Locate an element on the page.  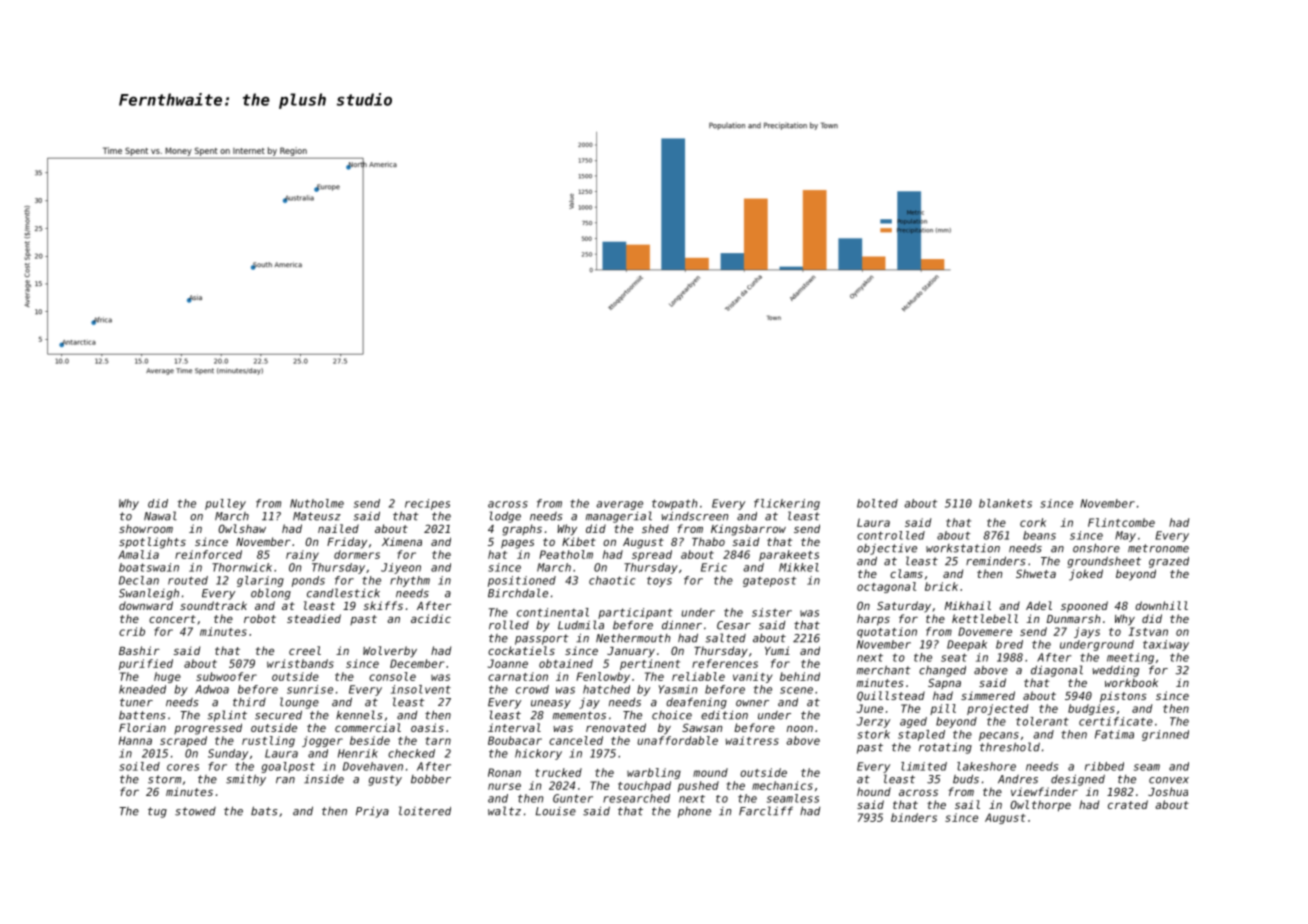
flickering is located at coordinates (787, 504).
